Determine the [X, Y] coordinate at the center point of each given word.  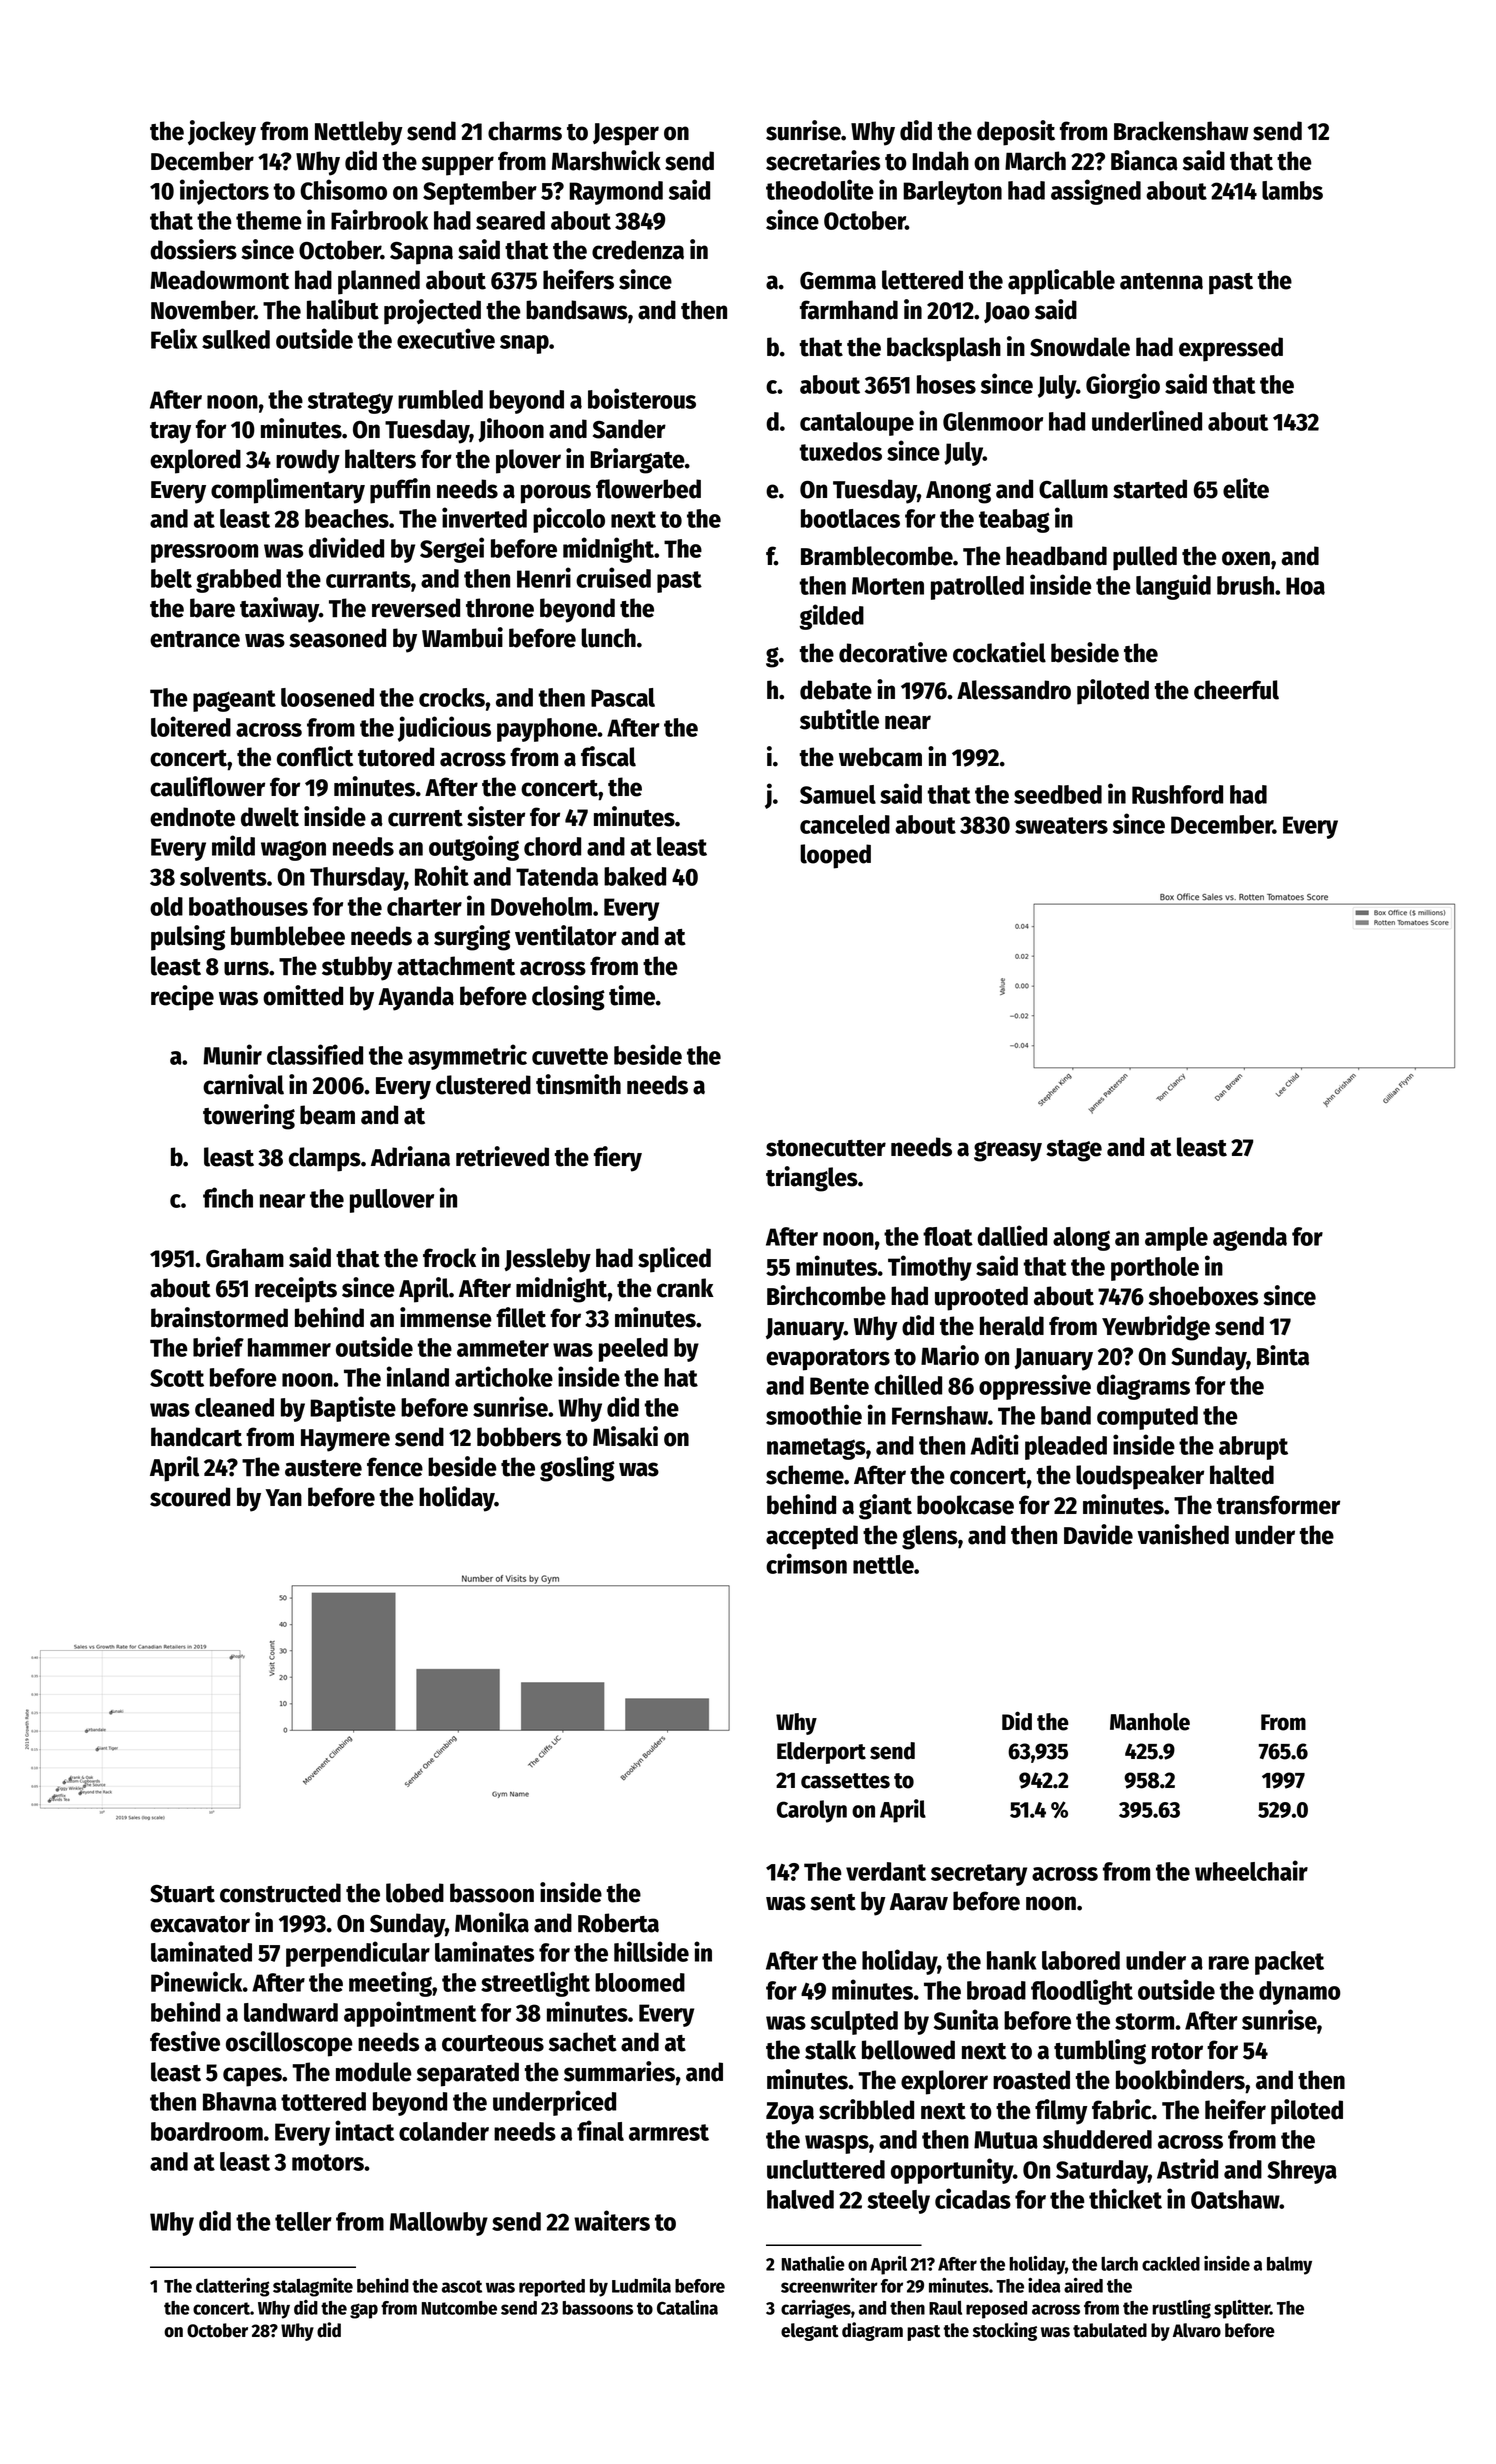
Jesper [626, 134]
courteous [493, 2043]
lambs [1292, 190]
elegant [810, 2332]
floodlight [1082, 1992]
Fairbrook [379, 219]
